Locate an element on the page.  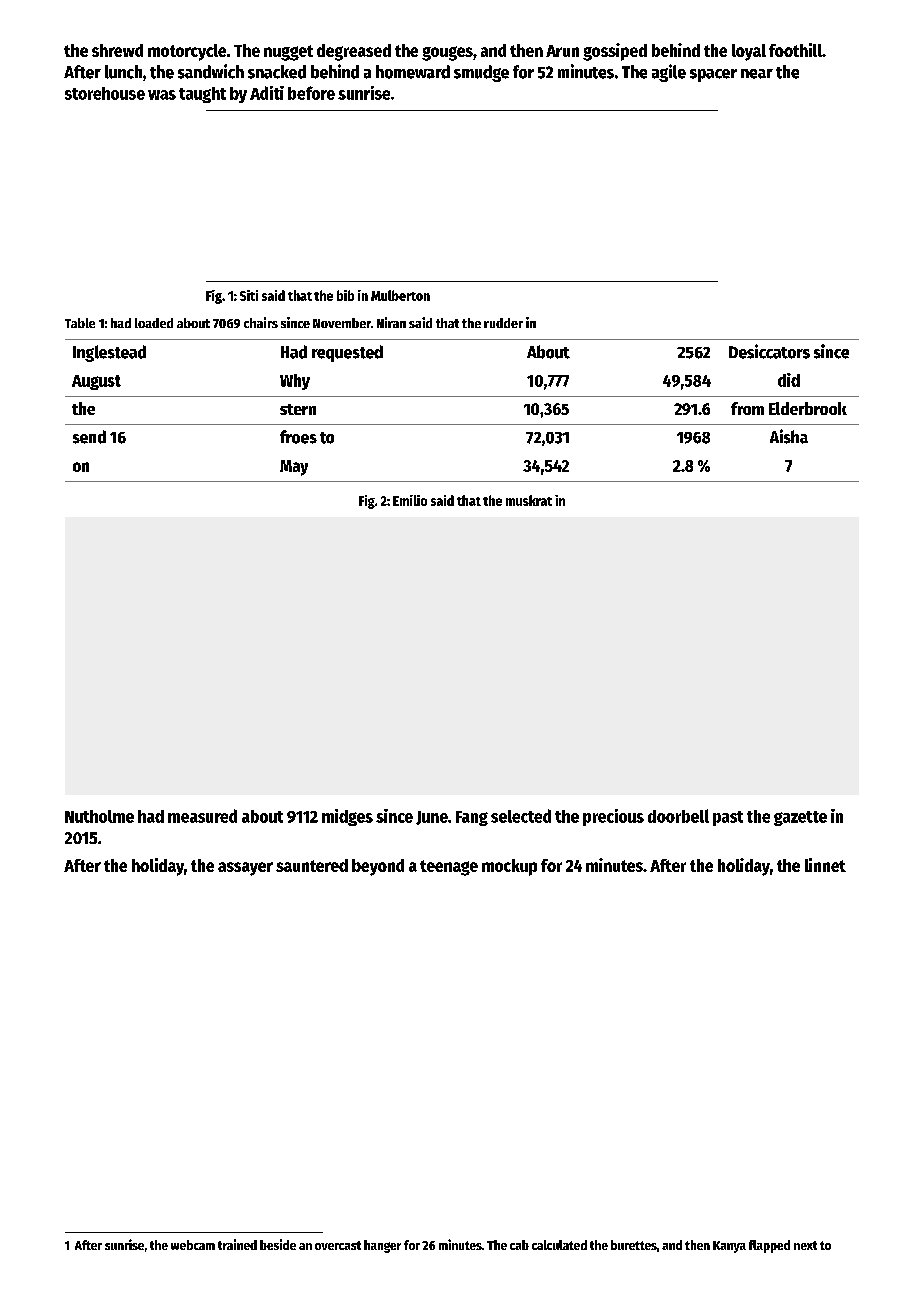
precious is located at coordinates (613, 817).
